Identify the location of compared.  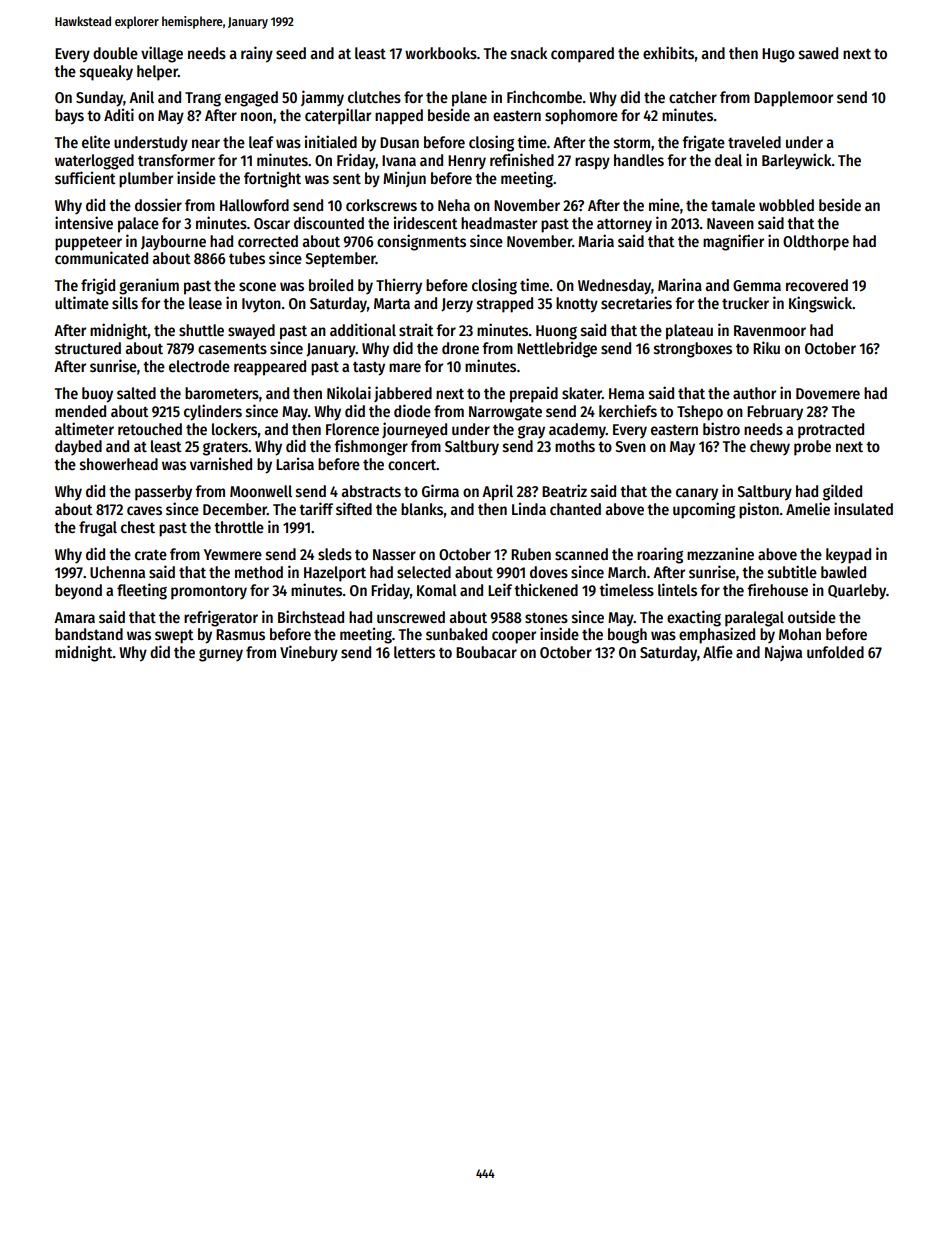
(582, 55).
